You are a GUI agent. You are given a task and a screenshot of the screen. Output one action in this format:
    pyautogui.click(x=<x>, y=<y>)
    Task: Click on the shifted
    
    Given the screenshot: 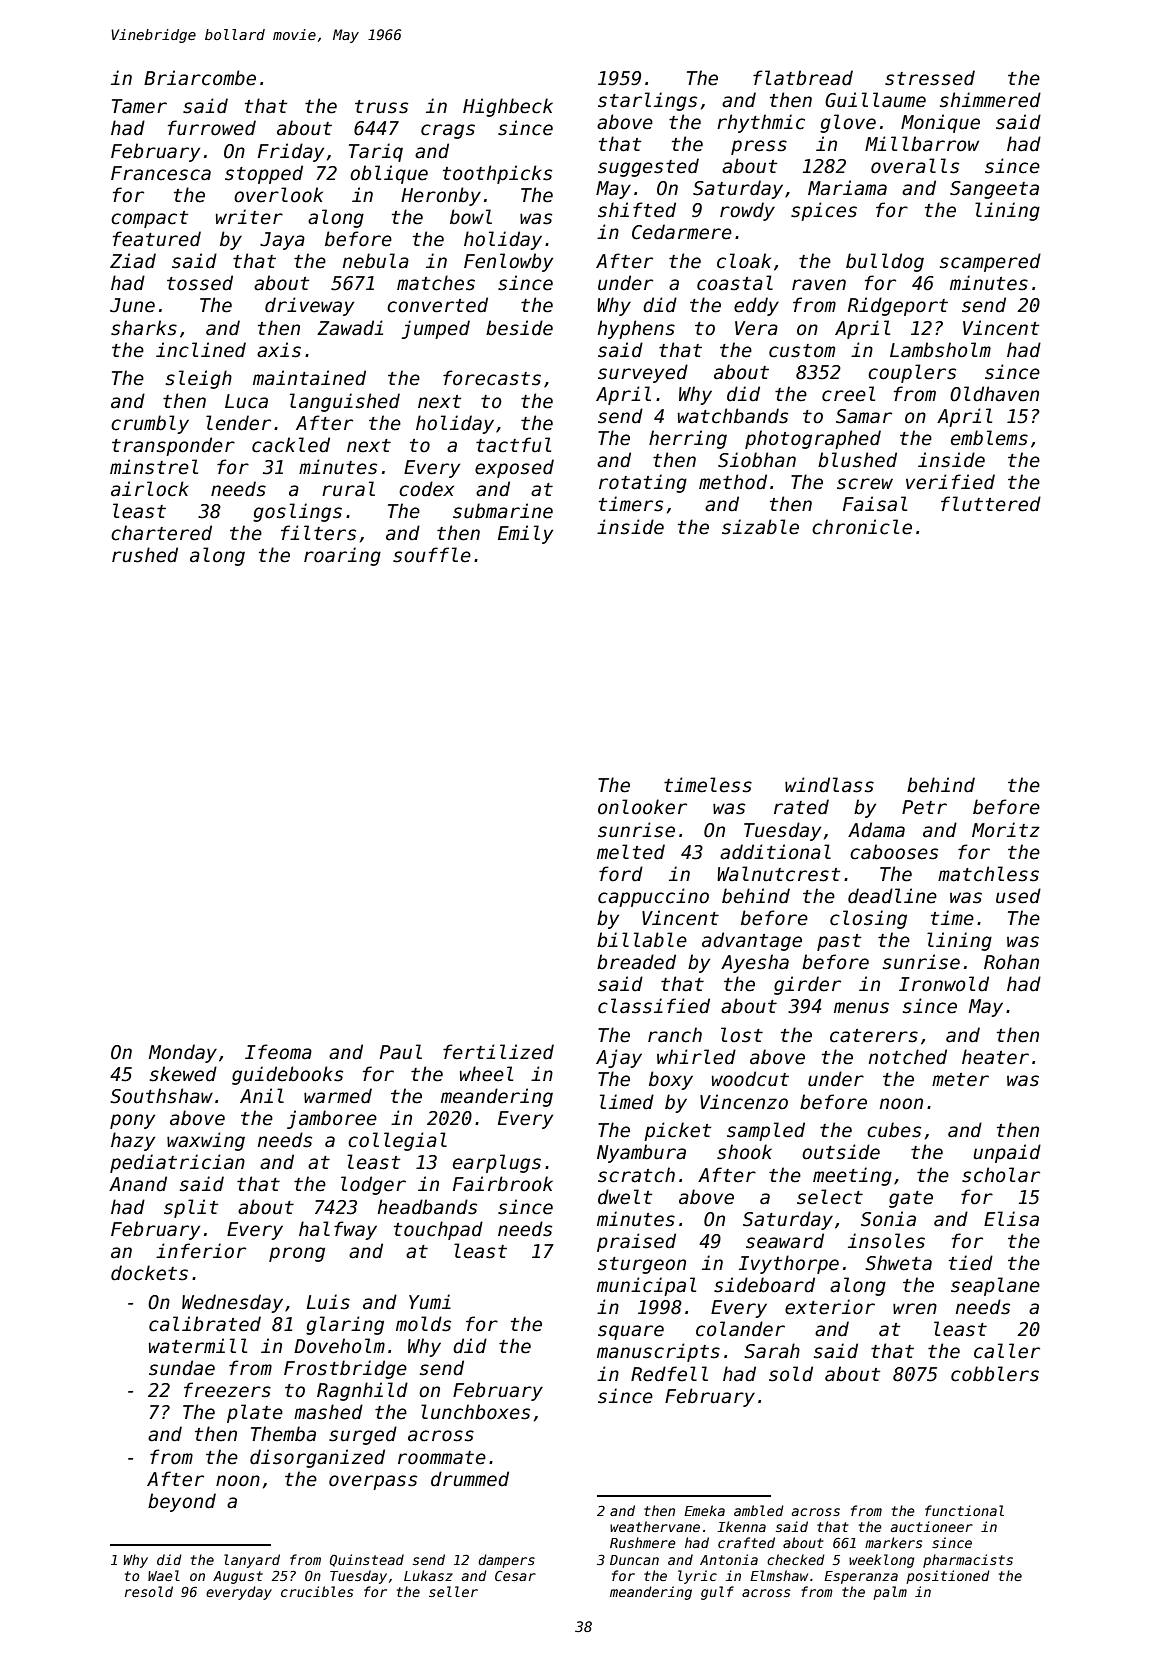 What is the action you would take?
    pyautogui.click(x=637, y=210)
